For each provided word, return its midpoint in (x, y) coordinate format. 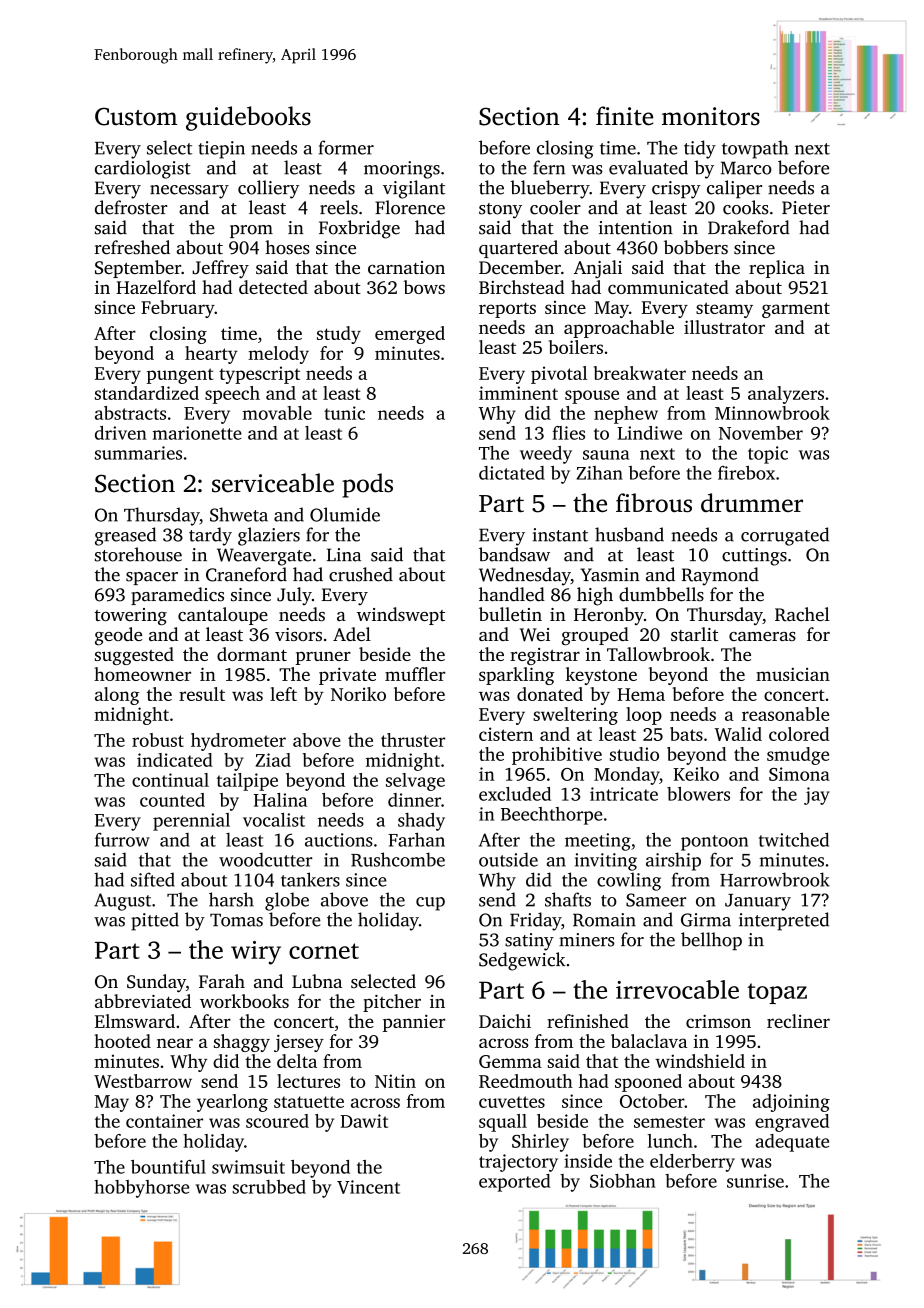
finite (624, 116)
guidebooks (248, 118)
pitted (155, 921)
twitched (794, 839)
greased (125, 536)
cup (430, 904)
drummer (752, 502)
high (595, 596)
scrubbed (269, 1187)
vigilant (414, 189)
